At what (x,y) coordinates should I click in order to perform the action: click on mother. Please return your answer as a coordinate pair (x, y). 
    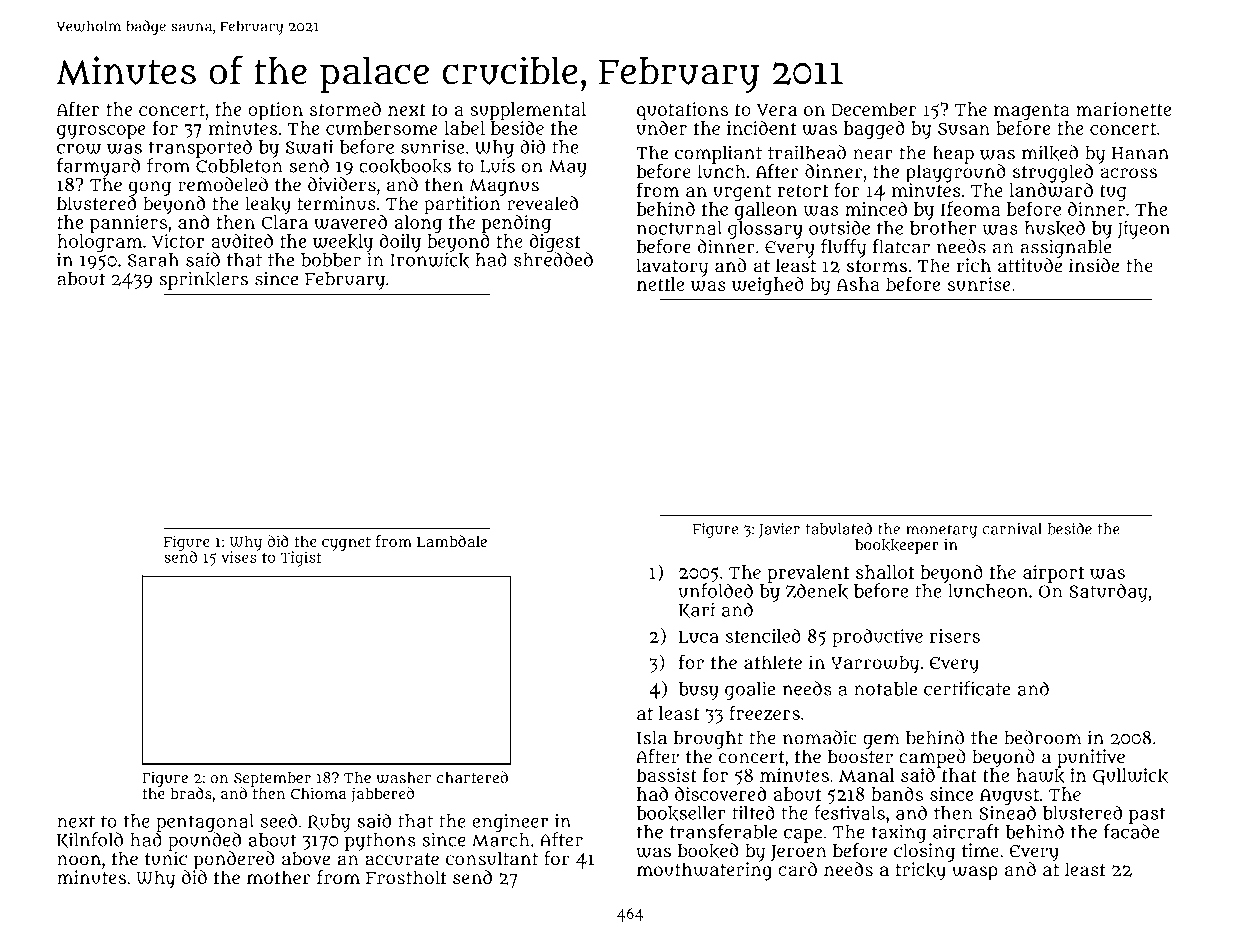
    Looking at the image, I should click on (279, 877).
